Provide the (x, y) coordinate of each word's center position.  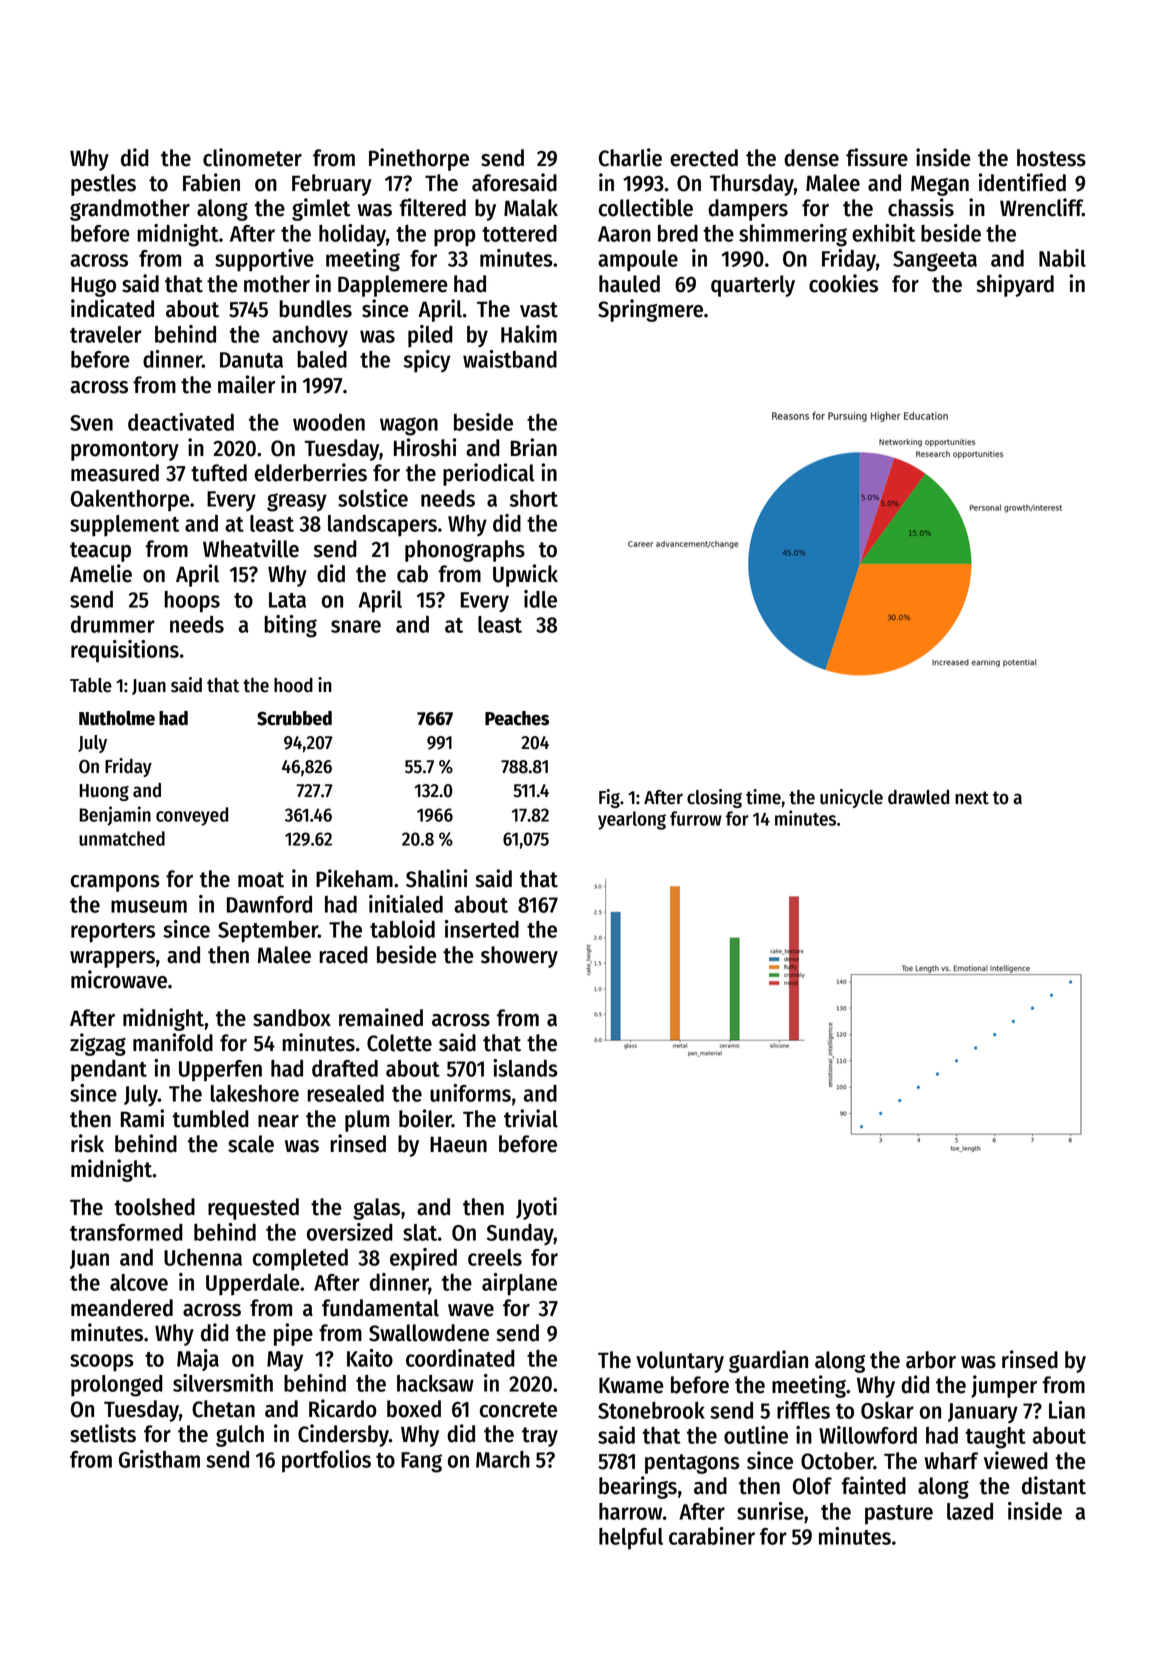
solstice (373, 498)
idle (540, 599)
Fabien (211, 182)
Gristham (159, 1459)
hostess (1051, 158)
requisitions (125, 651)
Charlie (630, 157)
